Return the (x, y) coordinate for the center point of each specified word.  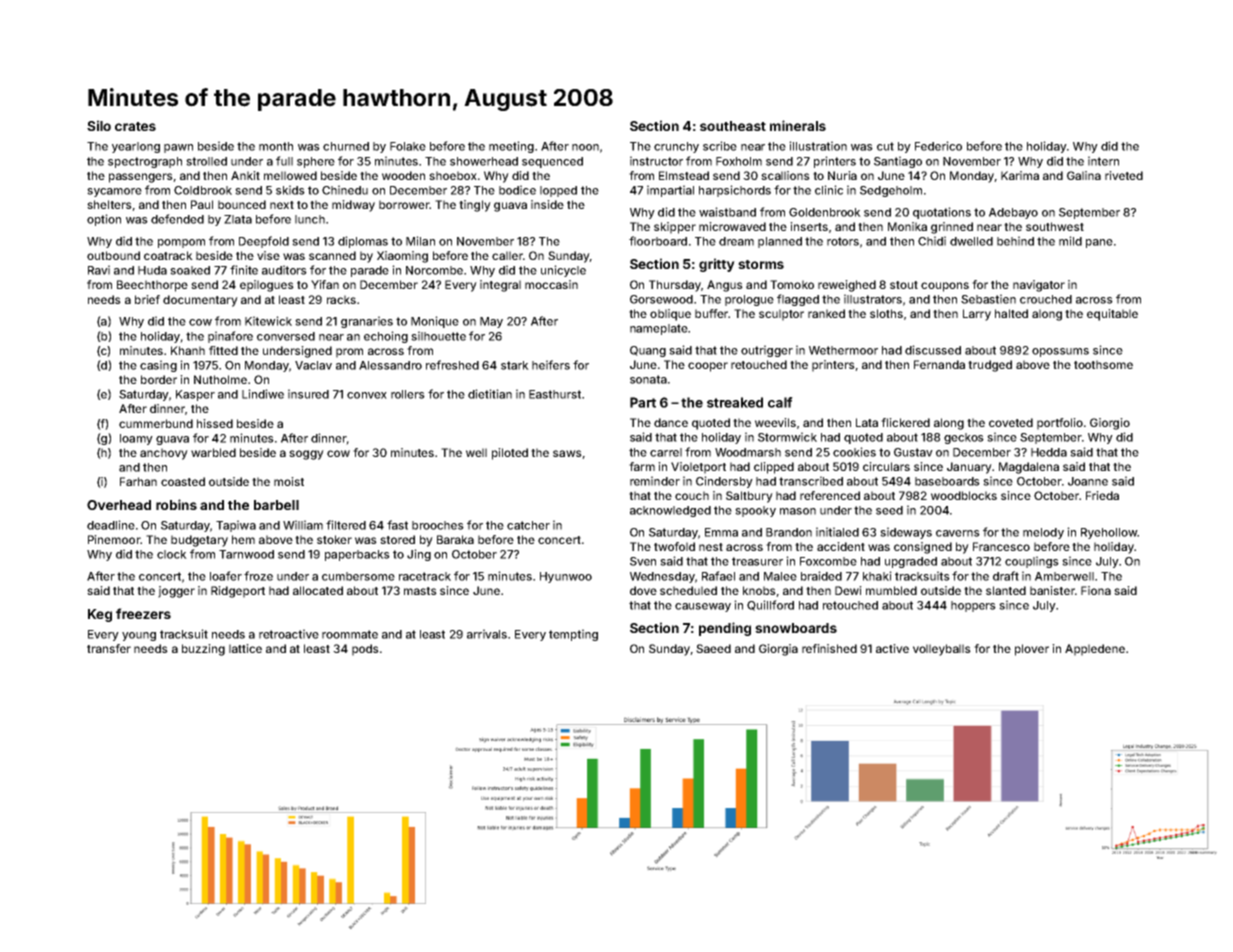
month (276, 146)
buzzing (203, 650)
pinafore (230, 337)
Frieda (1102, 495)
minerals (798, 125)
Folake (408, 146)
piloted (510, 454)
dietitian (490, 394)
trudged (990, 366)
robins (176, 504)
